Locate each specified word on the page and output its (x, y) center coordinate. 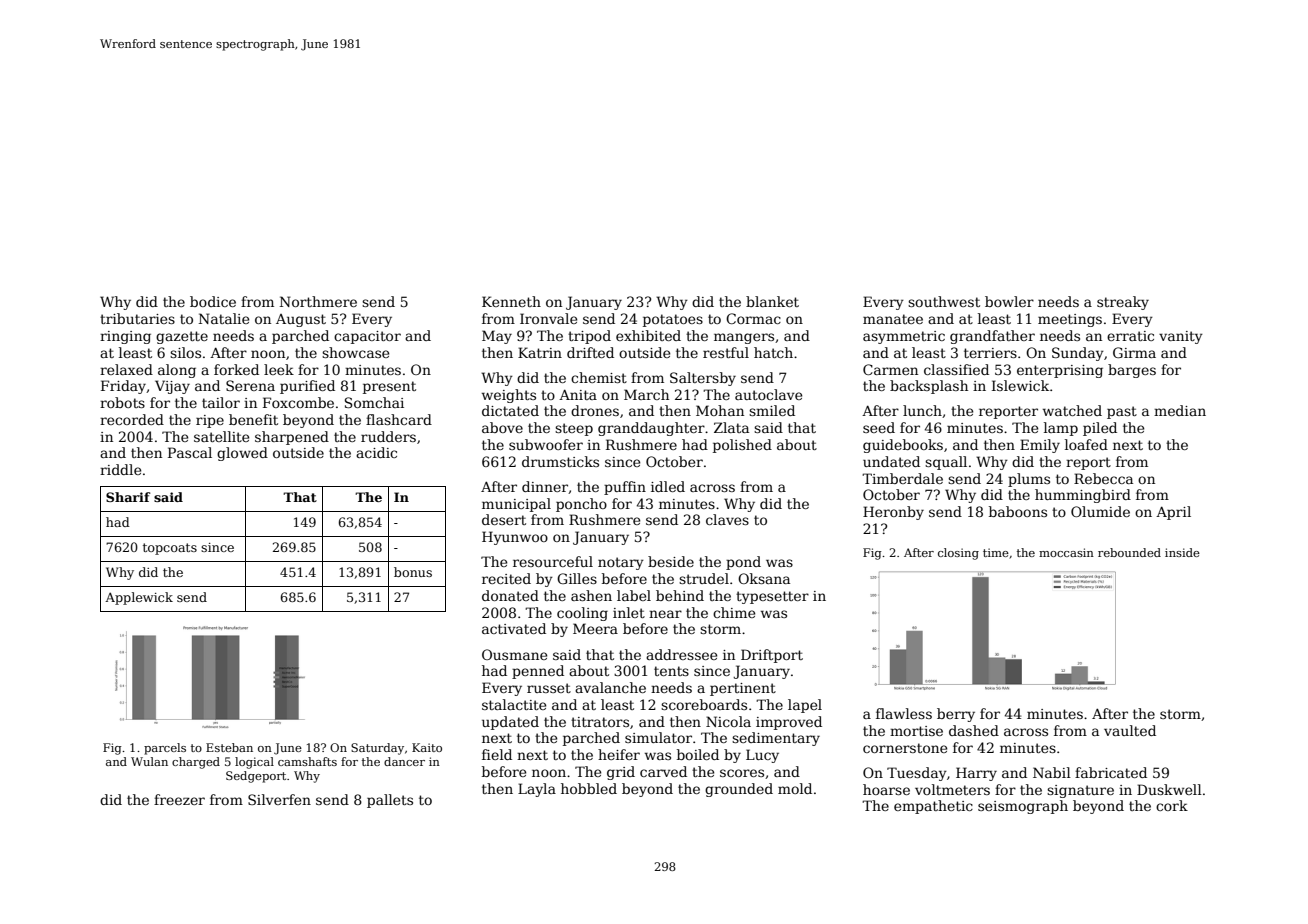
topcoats (170, 549)
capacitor (367, 337)
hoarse (886, 789)
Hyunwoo (515, 538)
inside (1182, 552)
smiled (772, 410)
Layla (537, 790)
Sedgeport (256, 777)
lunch (922, 410)
